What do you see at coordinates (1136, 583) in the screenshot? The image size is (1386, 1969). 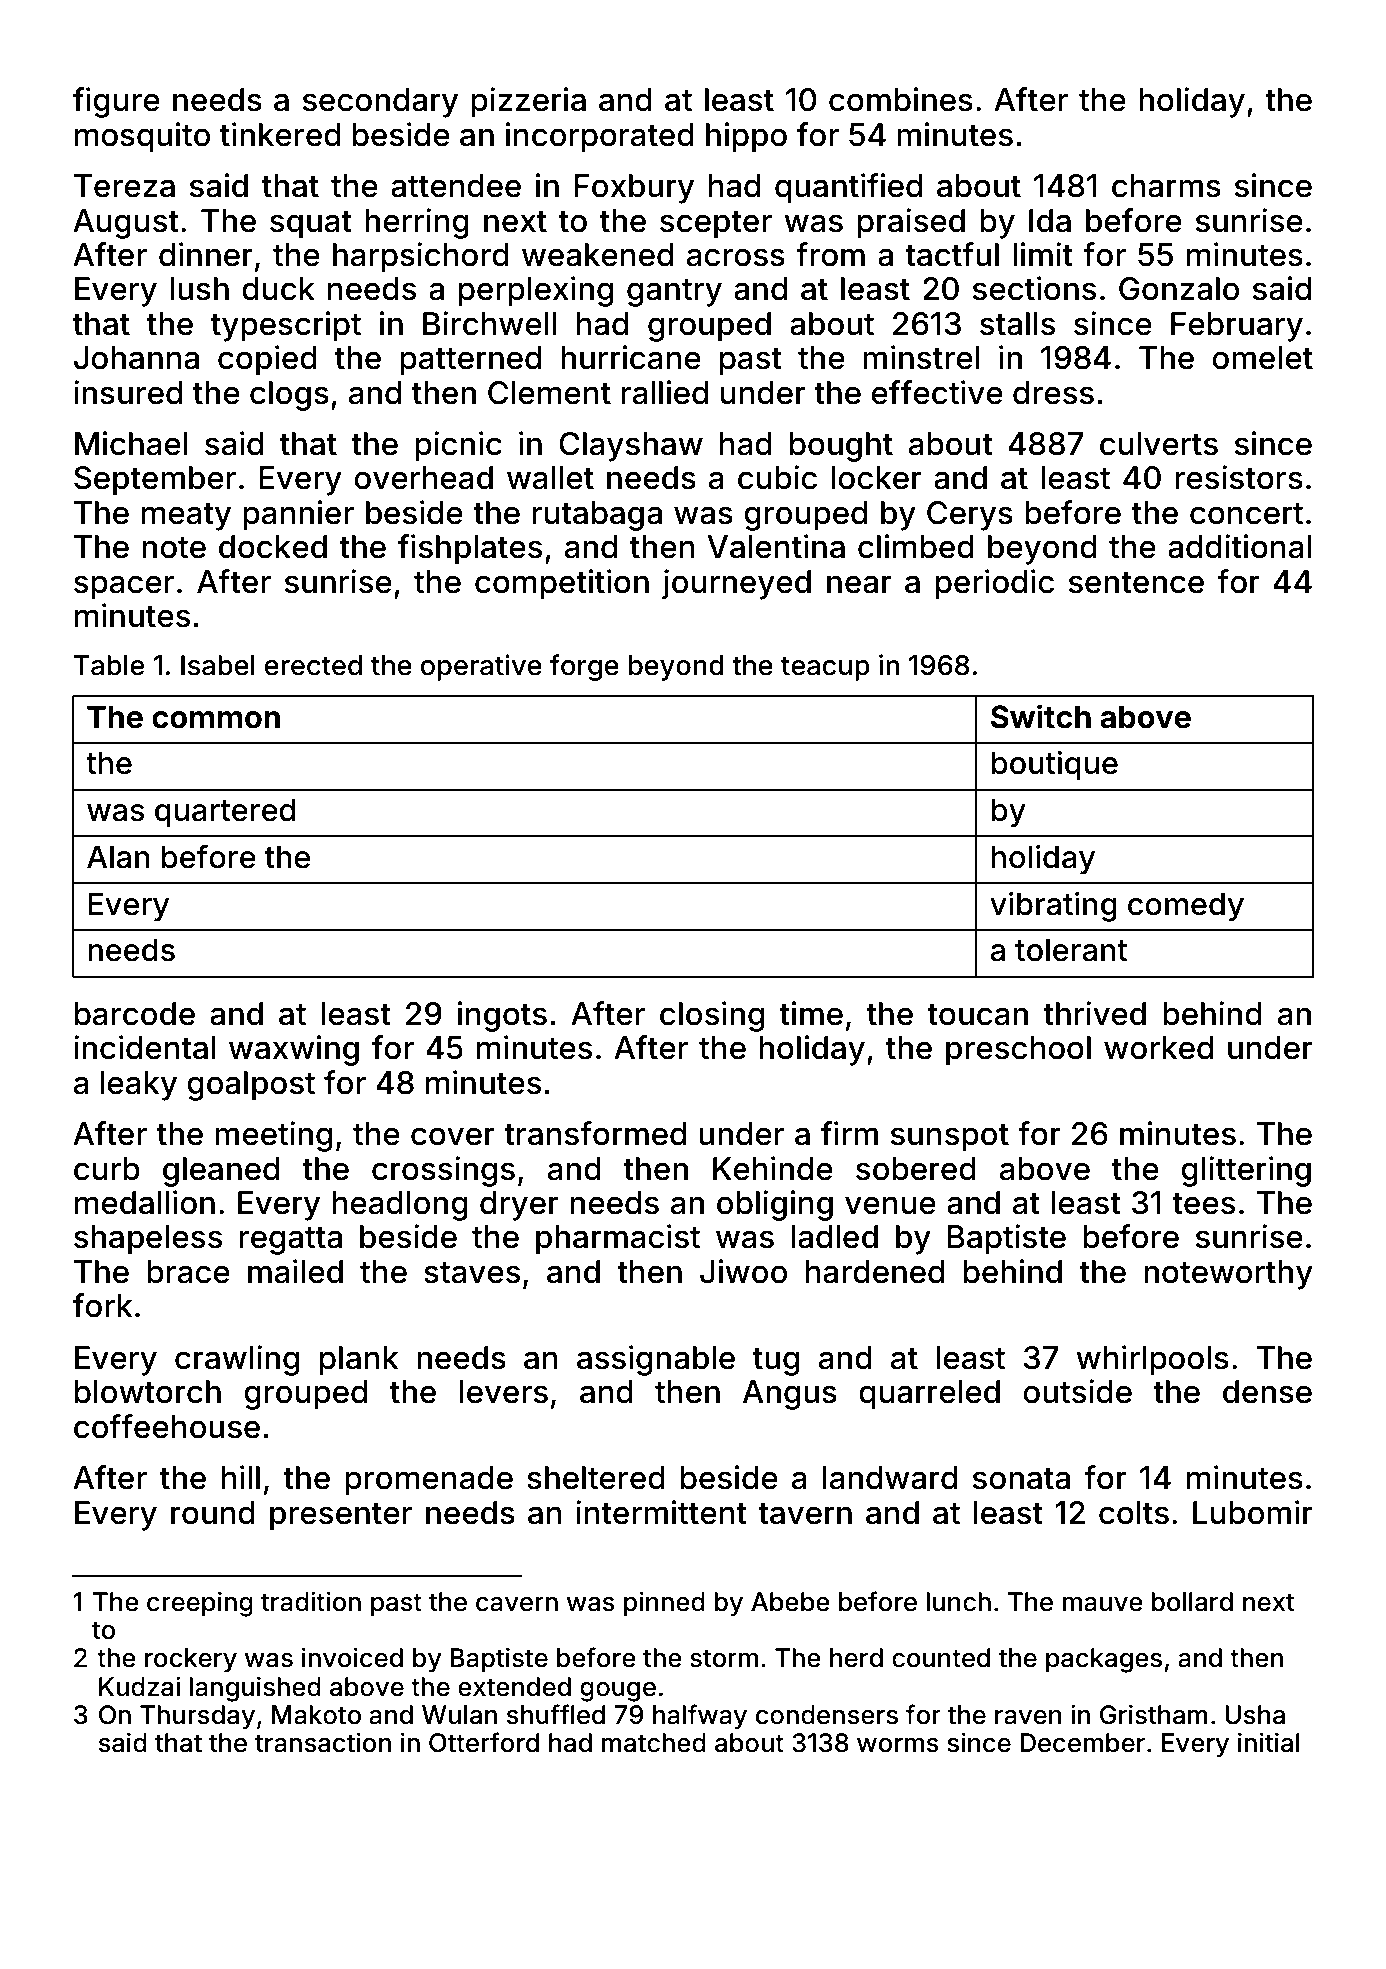 I see `sentence` at bounding box center [1136, 583].
